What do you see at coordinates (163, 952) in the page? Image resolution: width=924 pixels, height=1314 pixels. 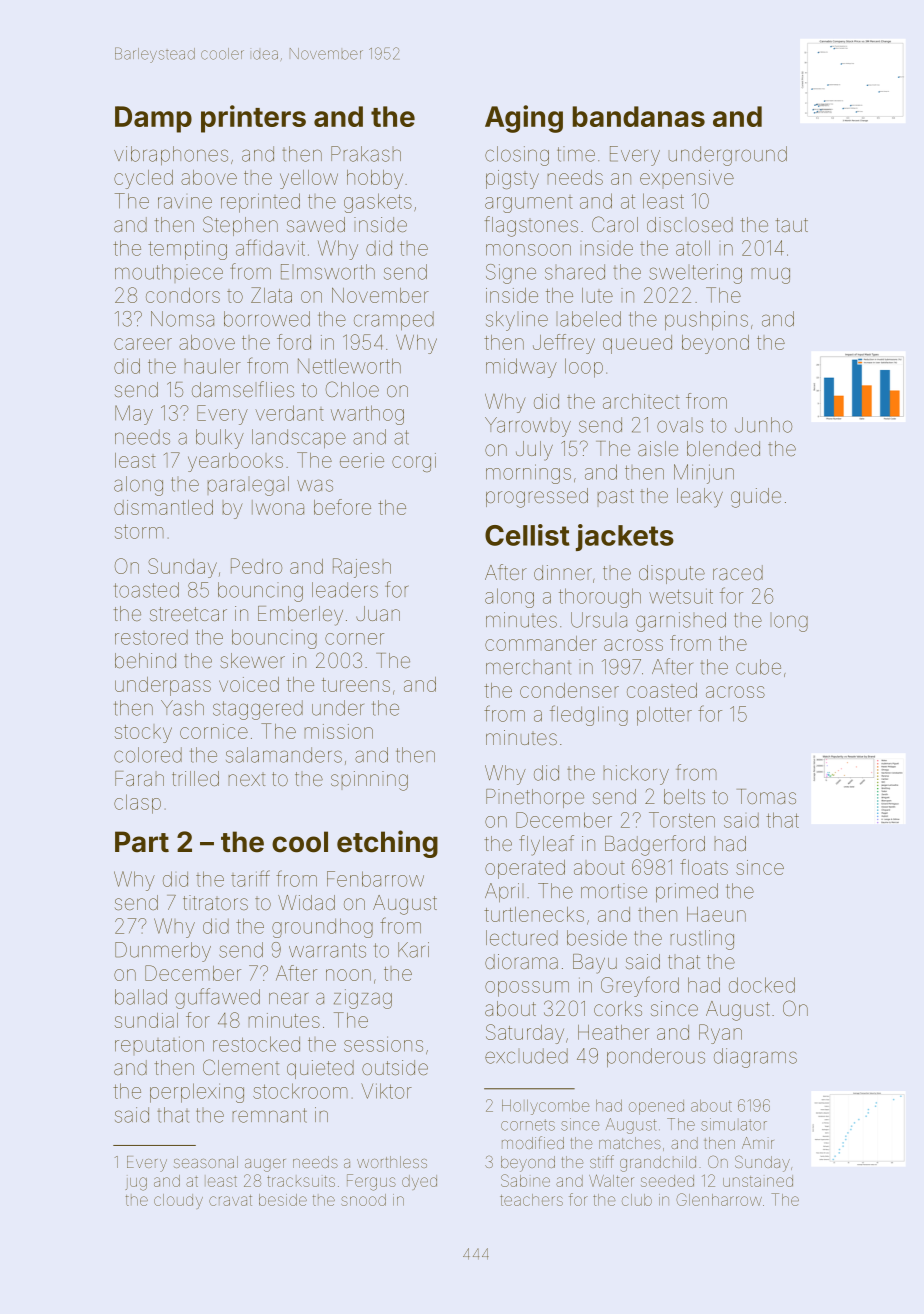 I see `Dunmerby` at bounding box center [163, 952].
